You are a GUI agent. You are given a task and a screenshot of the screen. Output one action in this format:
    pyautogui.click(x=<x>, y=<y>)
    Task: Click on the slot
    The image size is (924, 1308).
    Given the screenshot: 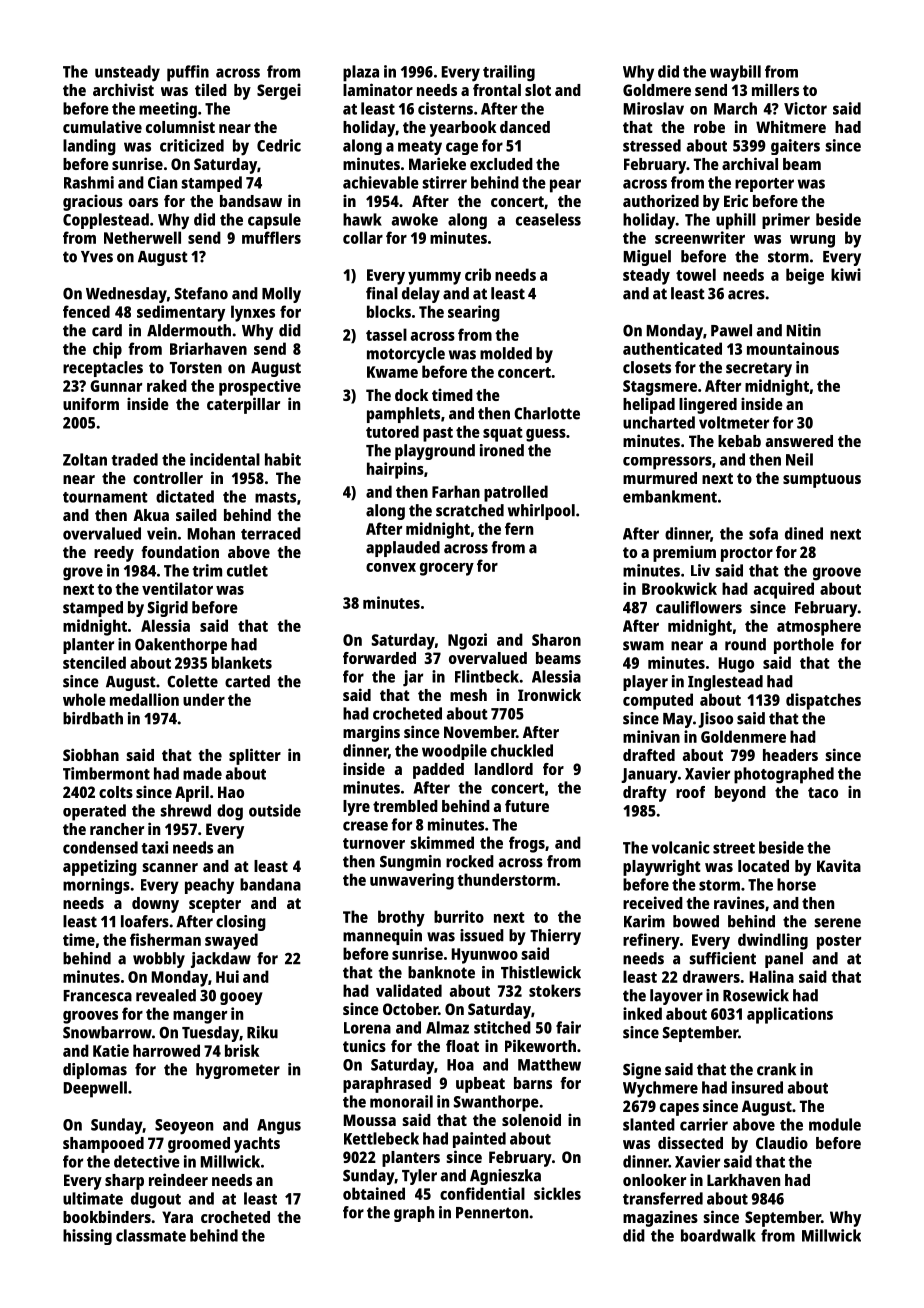 What is the action you would take?
    pyautogui.click(x=538, y=90)
